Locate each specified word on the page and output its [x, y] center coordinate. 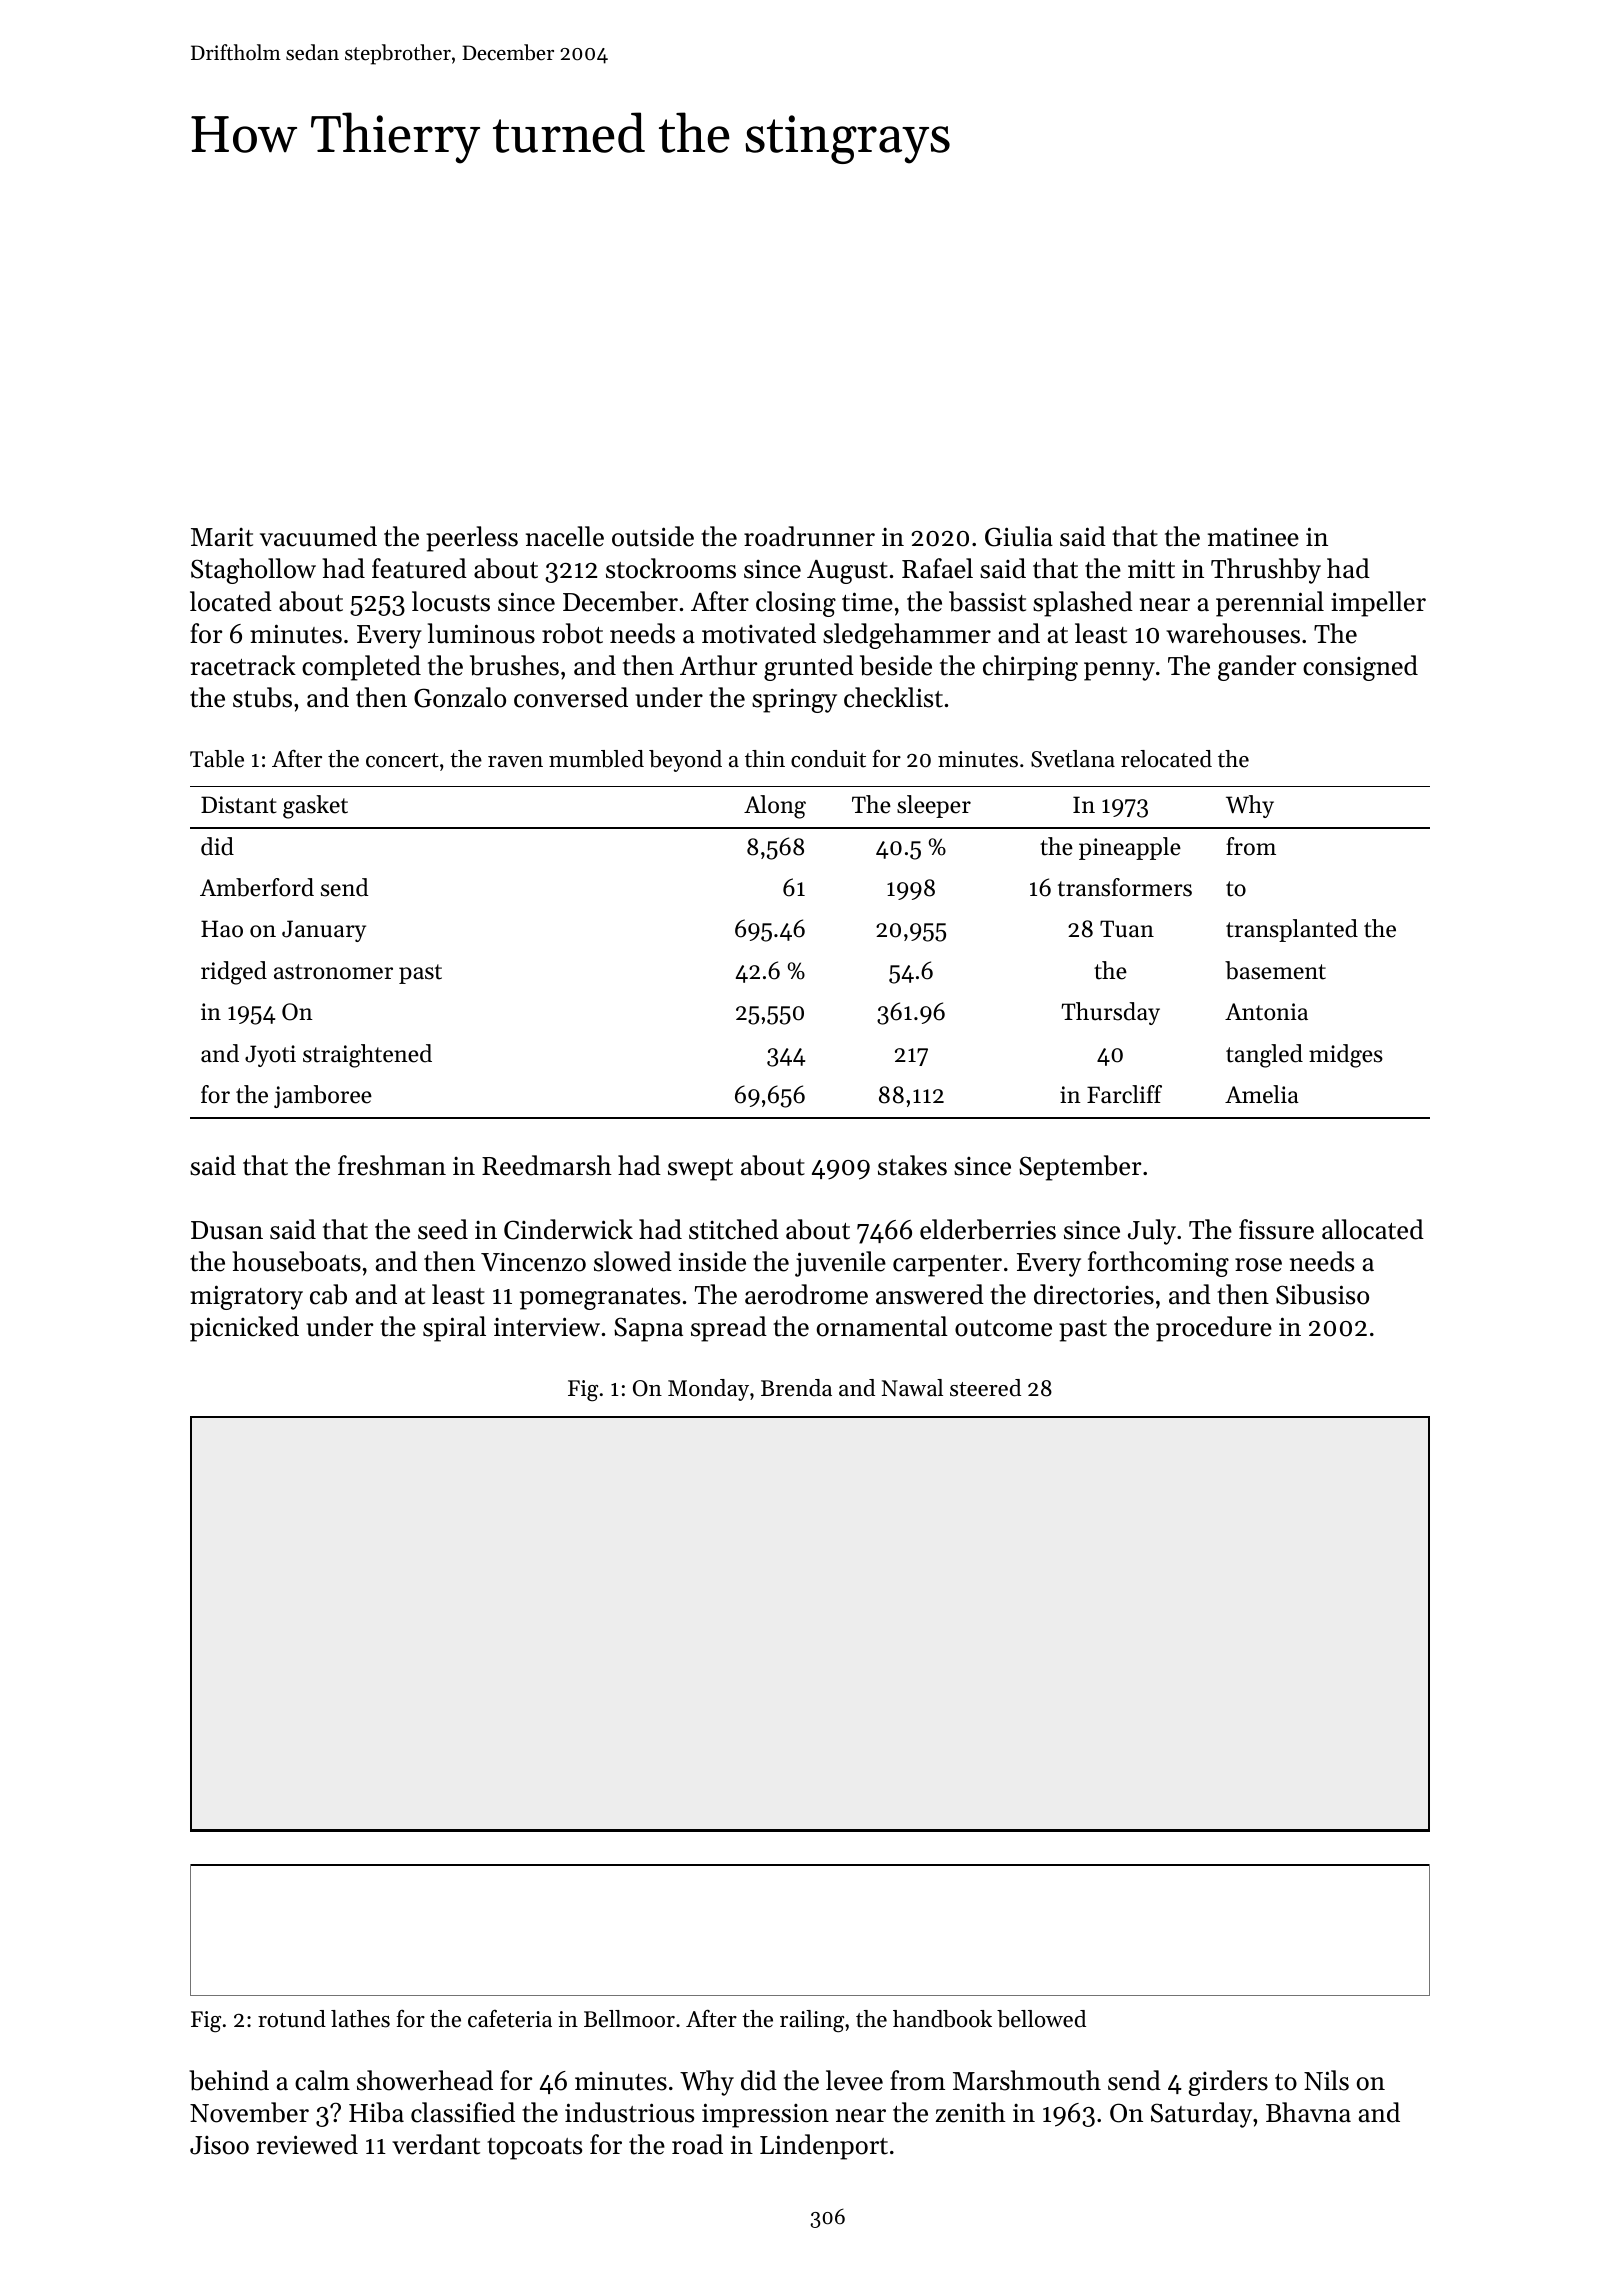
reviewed [307, 2144]
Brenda [796, 1388]
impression [765, 2115]
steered [985, 1388]
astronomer [333, 972]
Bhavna [1308, 2112]
